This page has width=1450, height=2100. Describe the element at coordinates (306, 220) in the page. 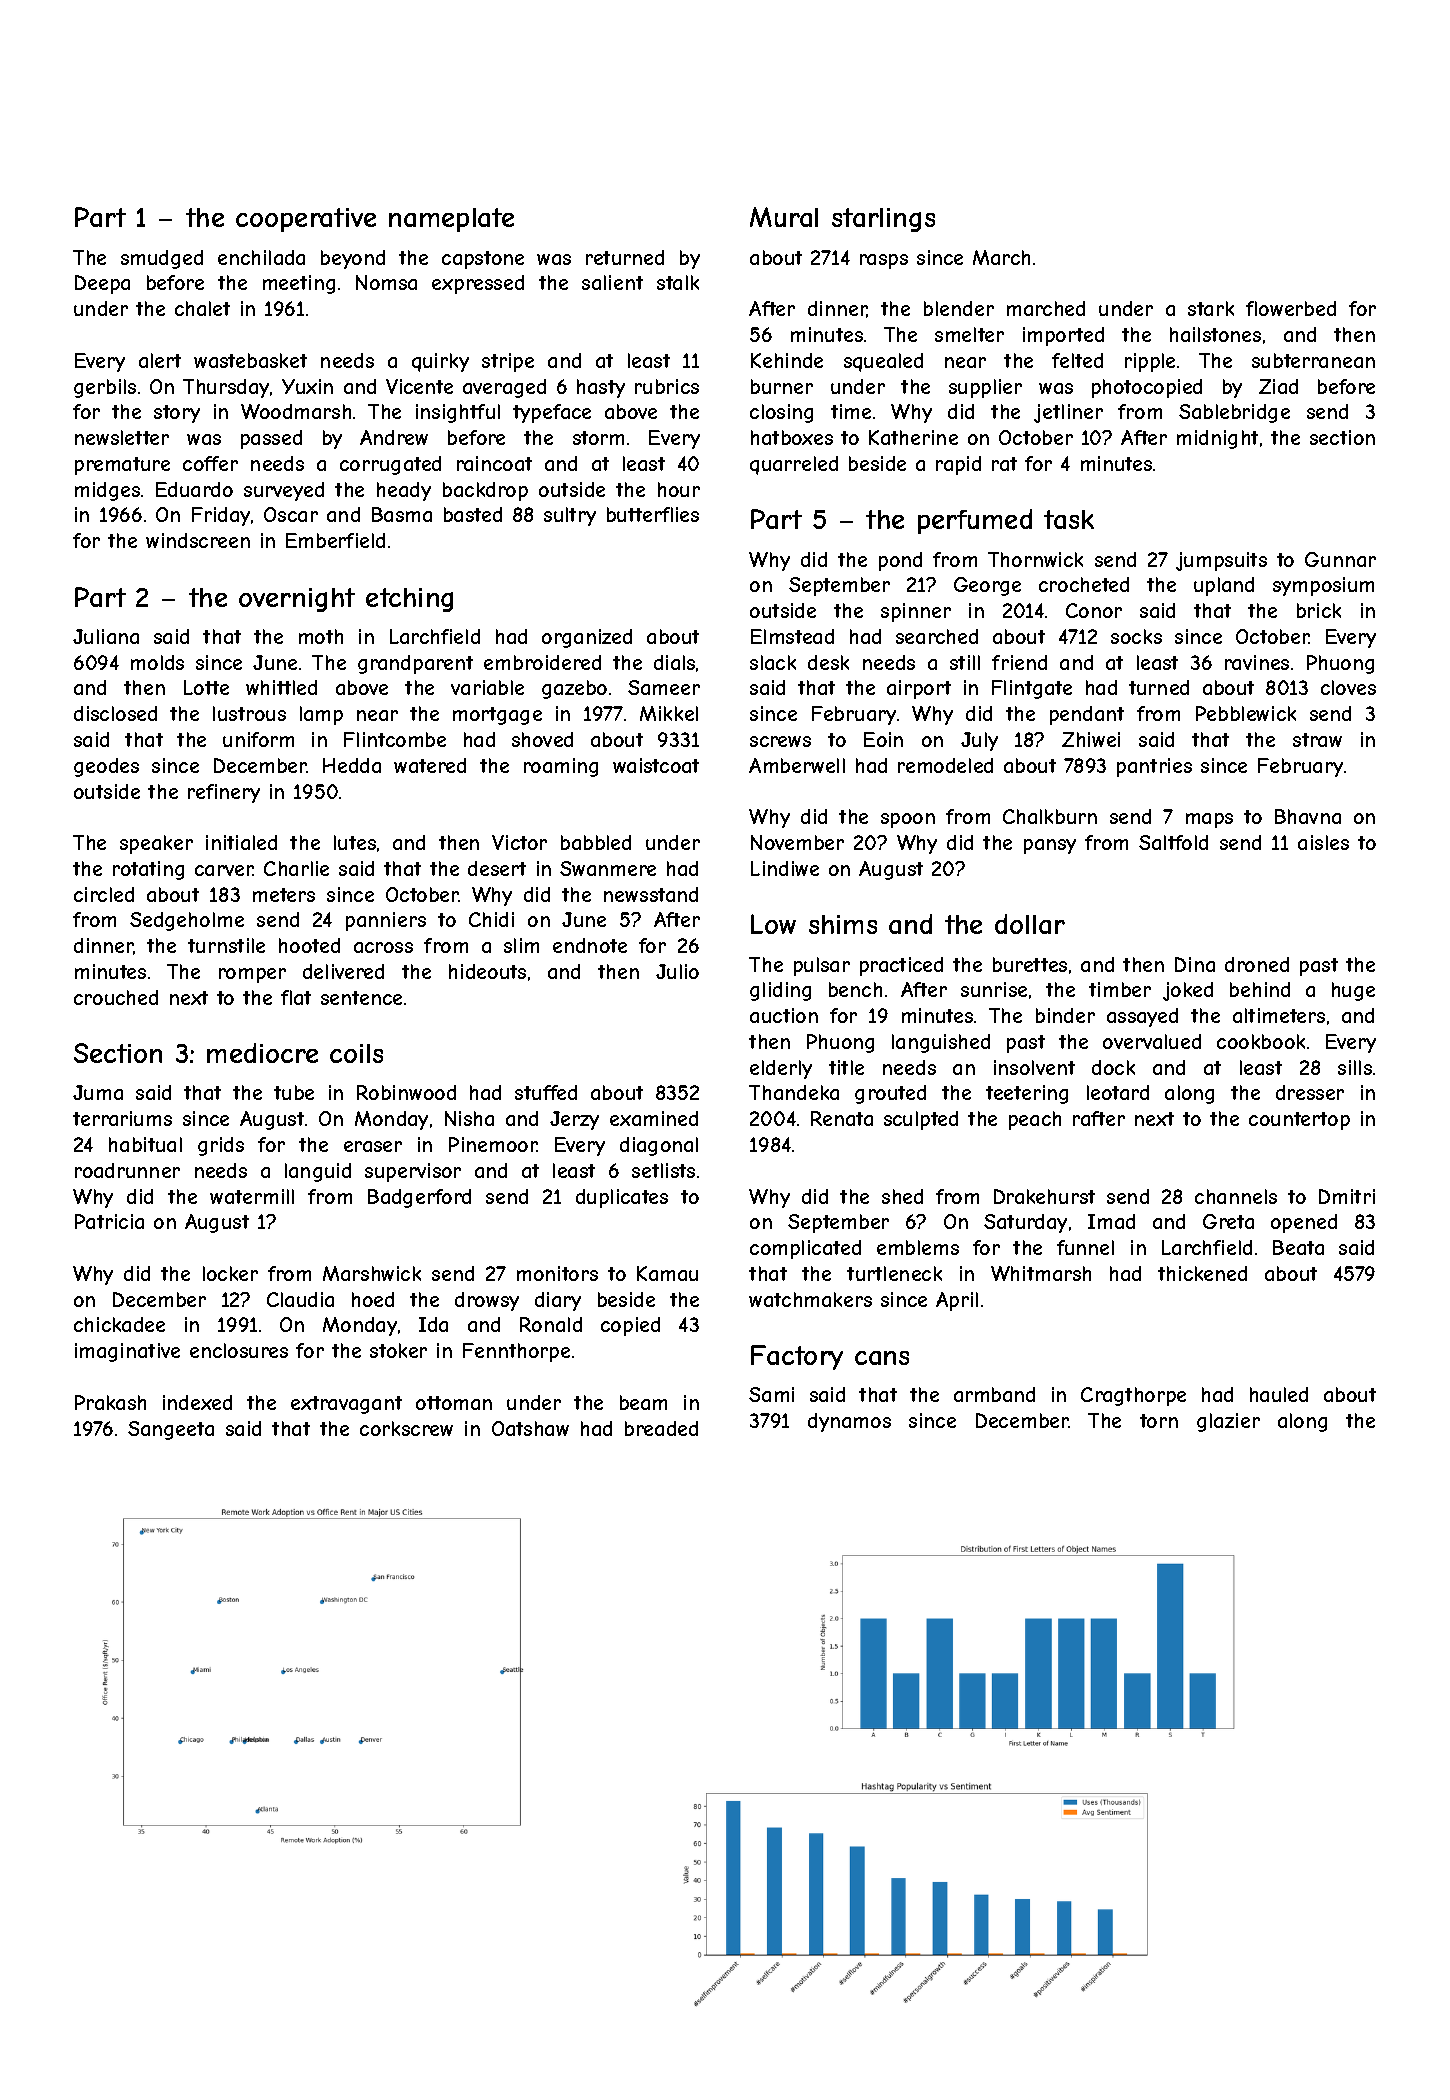

I see `cooperative` at that location.
